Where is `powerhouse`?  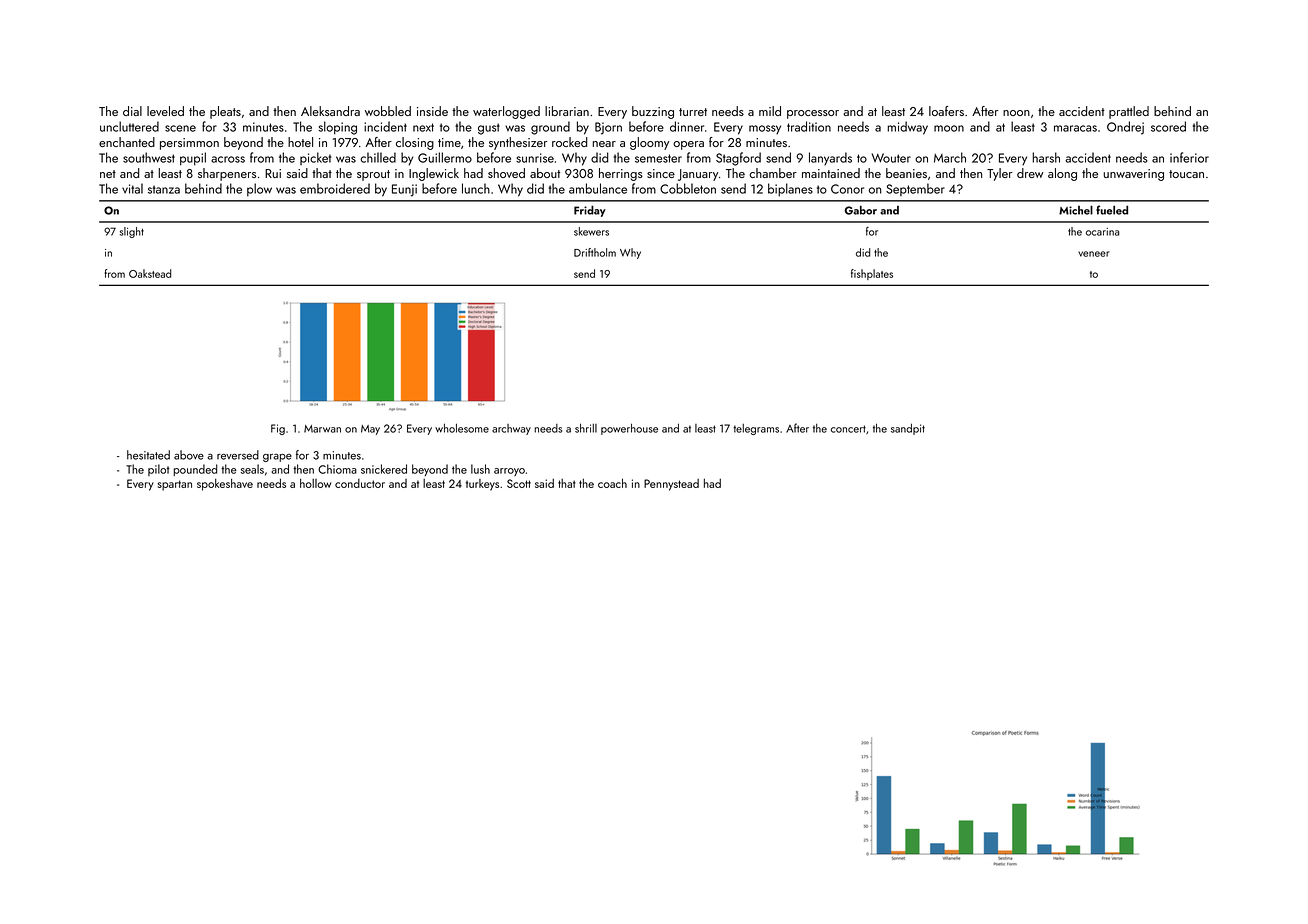 powerhouse is located at coordinates (629, 429).
